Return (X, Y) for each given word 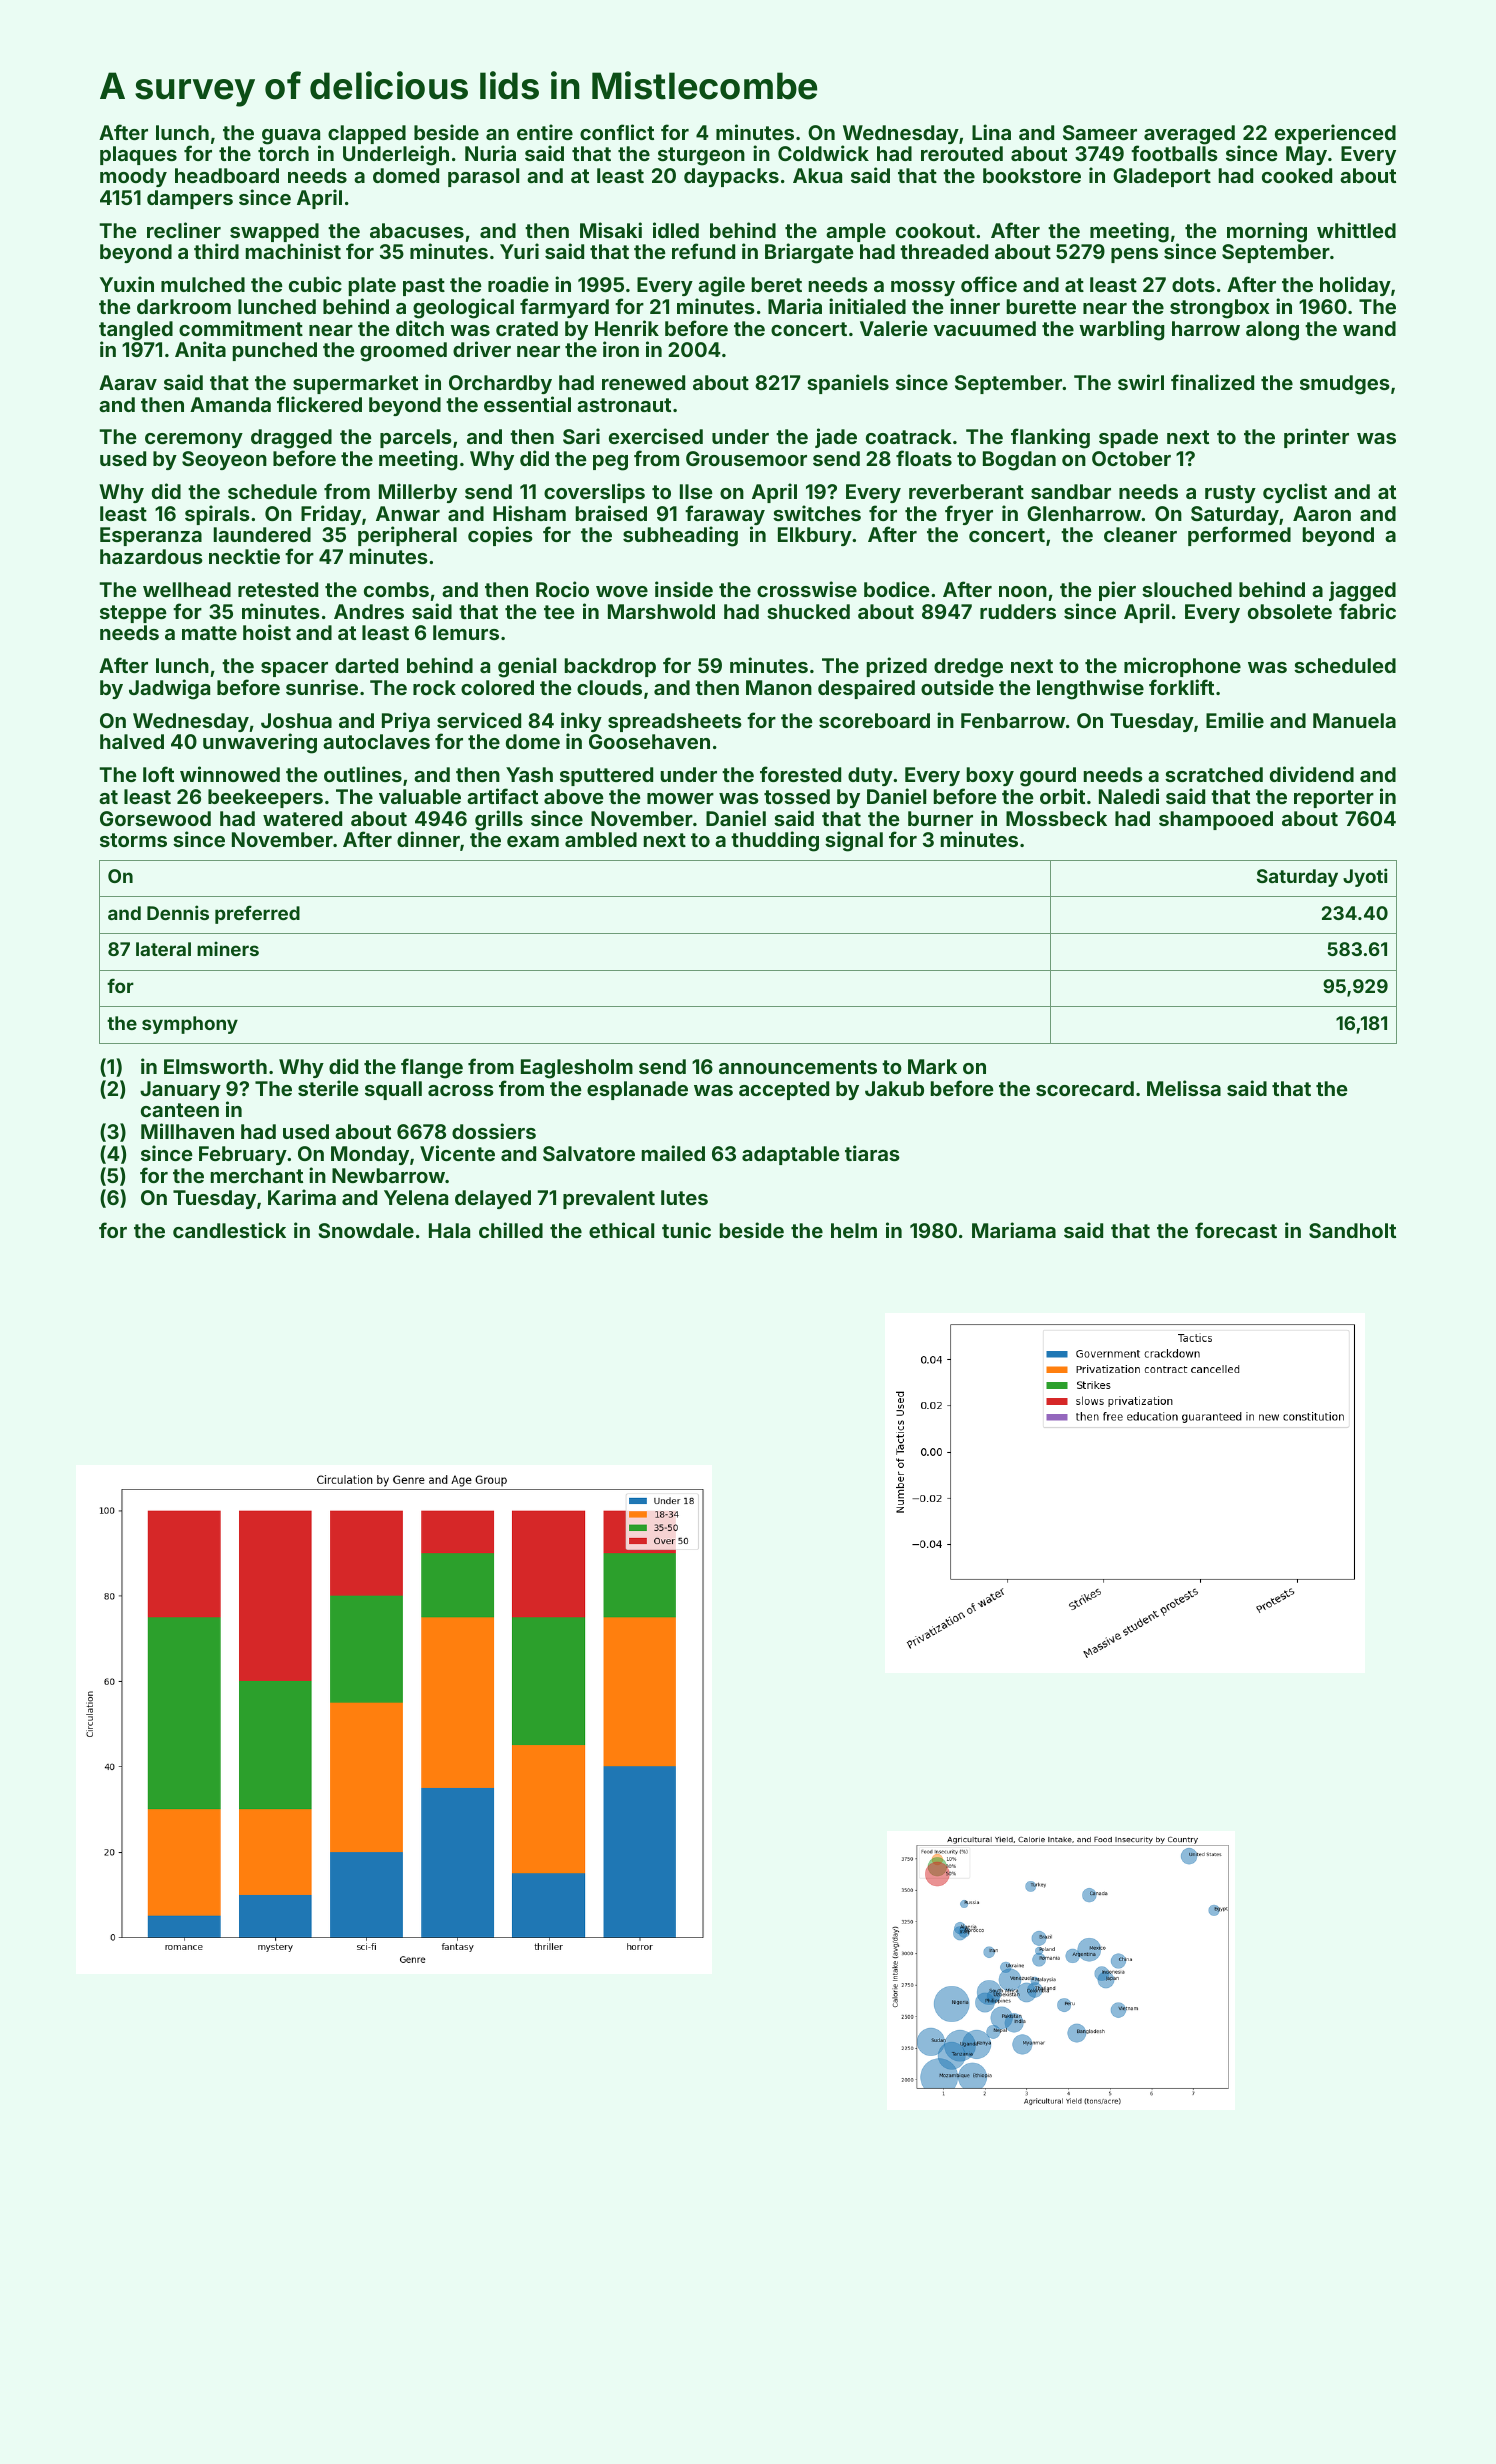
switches (817, 513)
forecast (1236, 1230)
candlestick (229, 1230)
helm (854, 1230)
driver (482, 349)
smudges (1345, 385)
